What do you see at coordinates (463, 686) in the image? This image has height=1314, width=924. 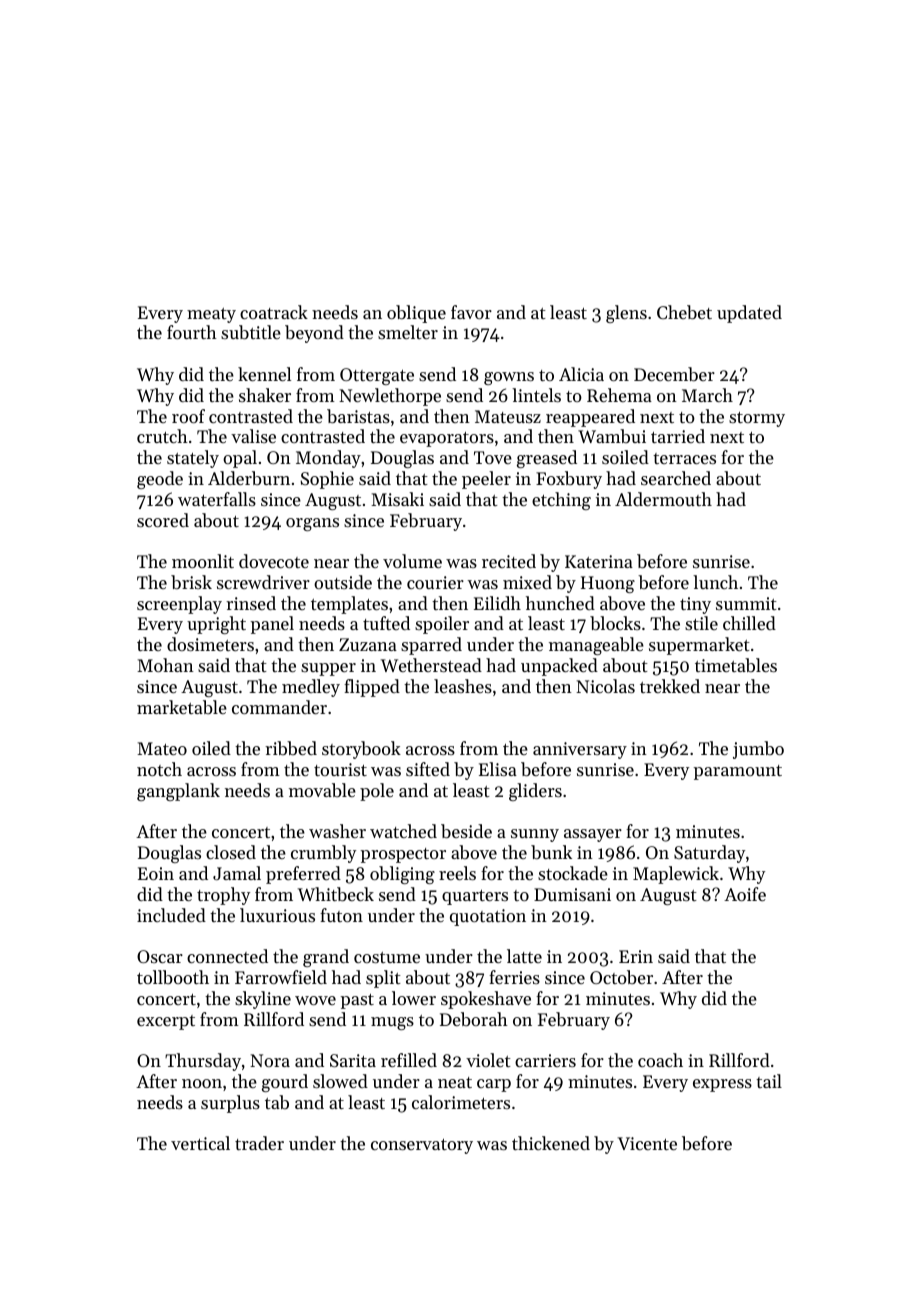 I see `leashes` at bounding box center [463, 686].
